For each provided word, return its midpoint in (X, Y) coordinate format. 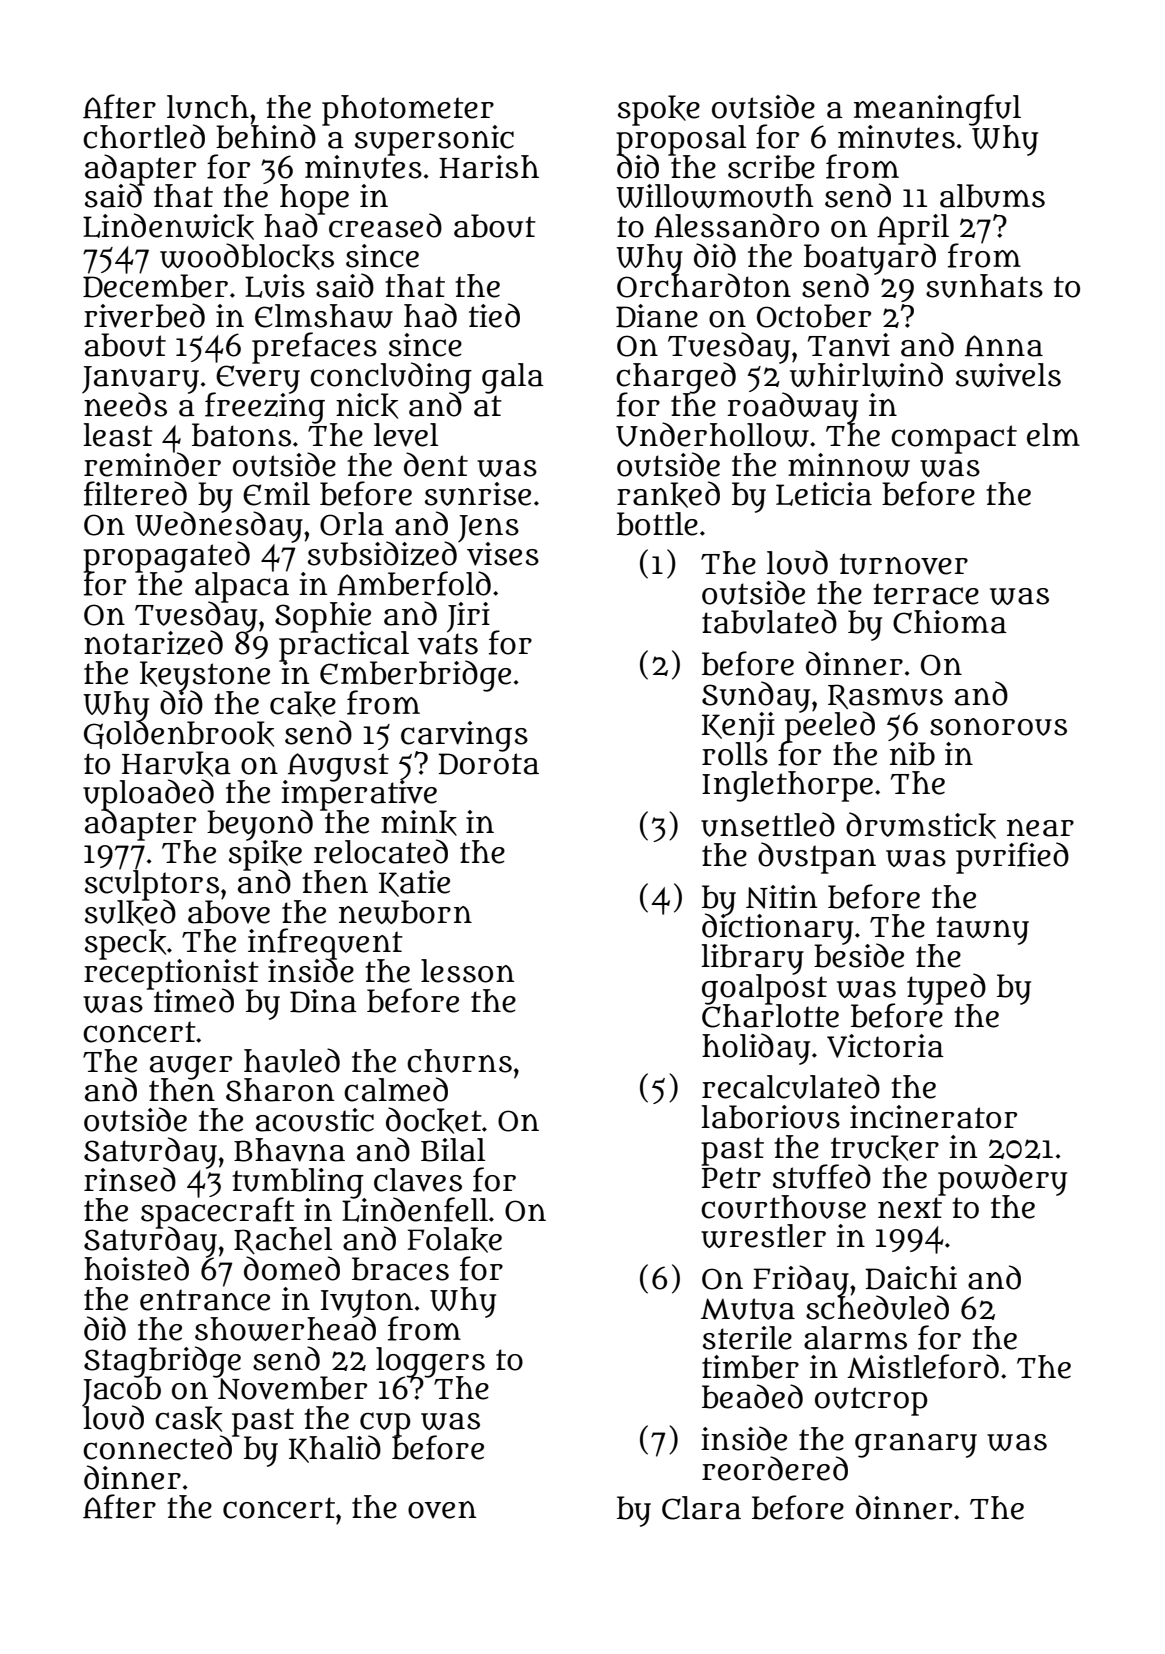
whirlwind (866, 375)
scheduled (877, 1308)
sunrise (478, 494)
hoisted (136, 1268)
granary (916, 1445)
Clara (701, 1508)
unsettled (768, 824)
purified (1012, 858)
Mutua (748, 1309)
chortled (144, 136)
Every (257, 379)
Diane (657, 316)
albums (992, 196)
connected (159, 1448)
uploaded (148, 794)
